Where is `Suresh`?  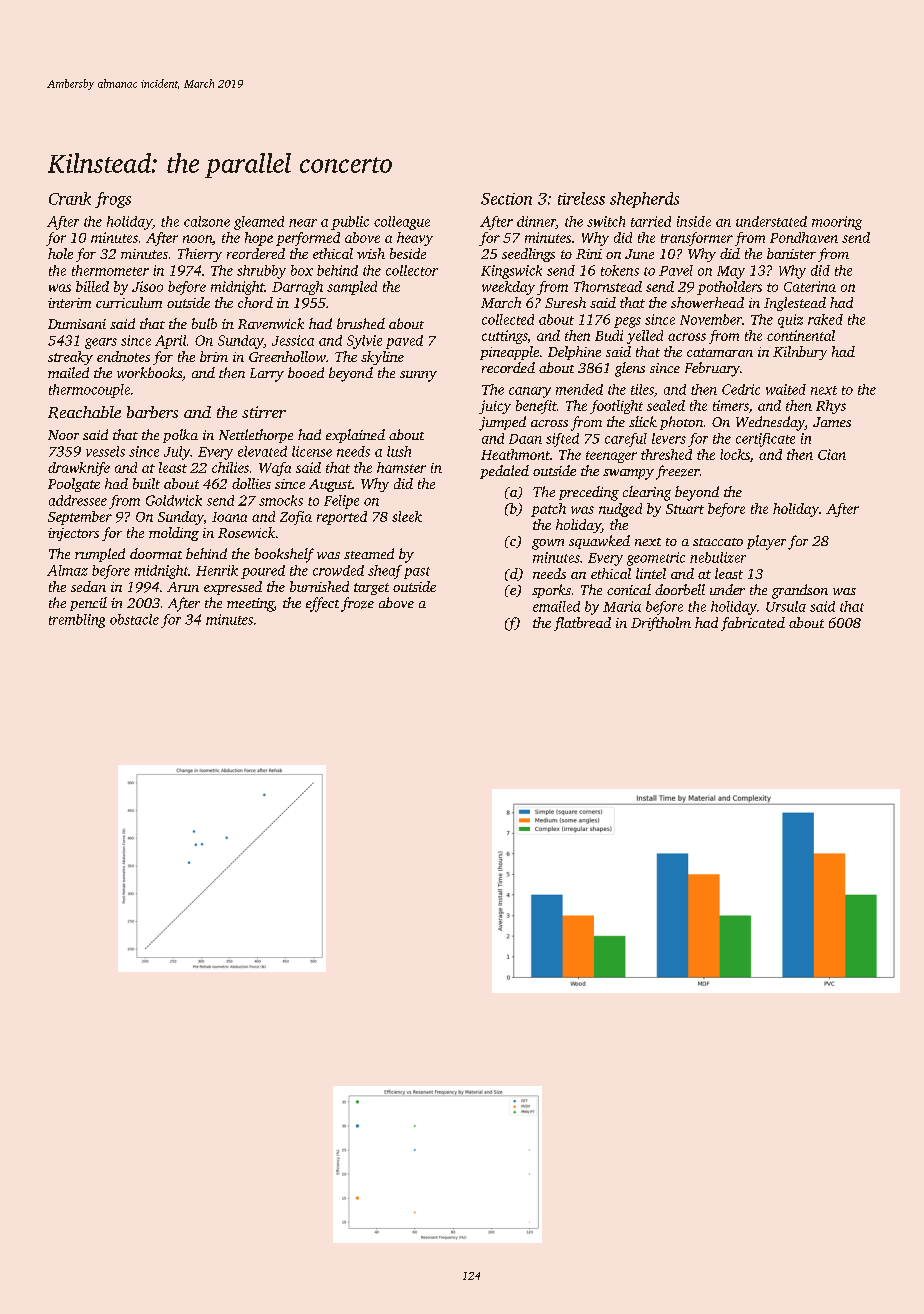
Suresh is located at coordinates (565, 302).
